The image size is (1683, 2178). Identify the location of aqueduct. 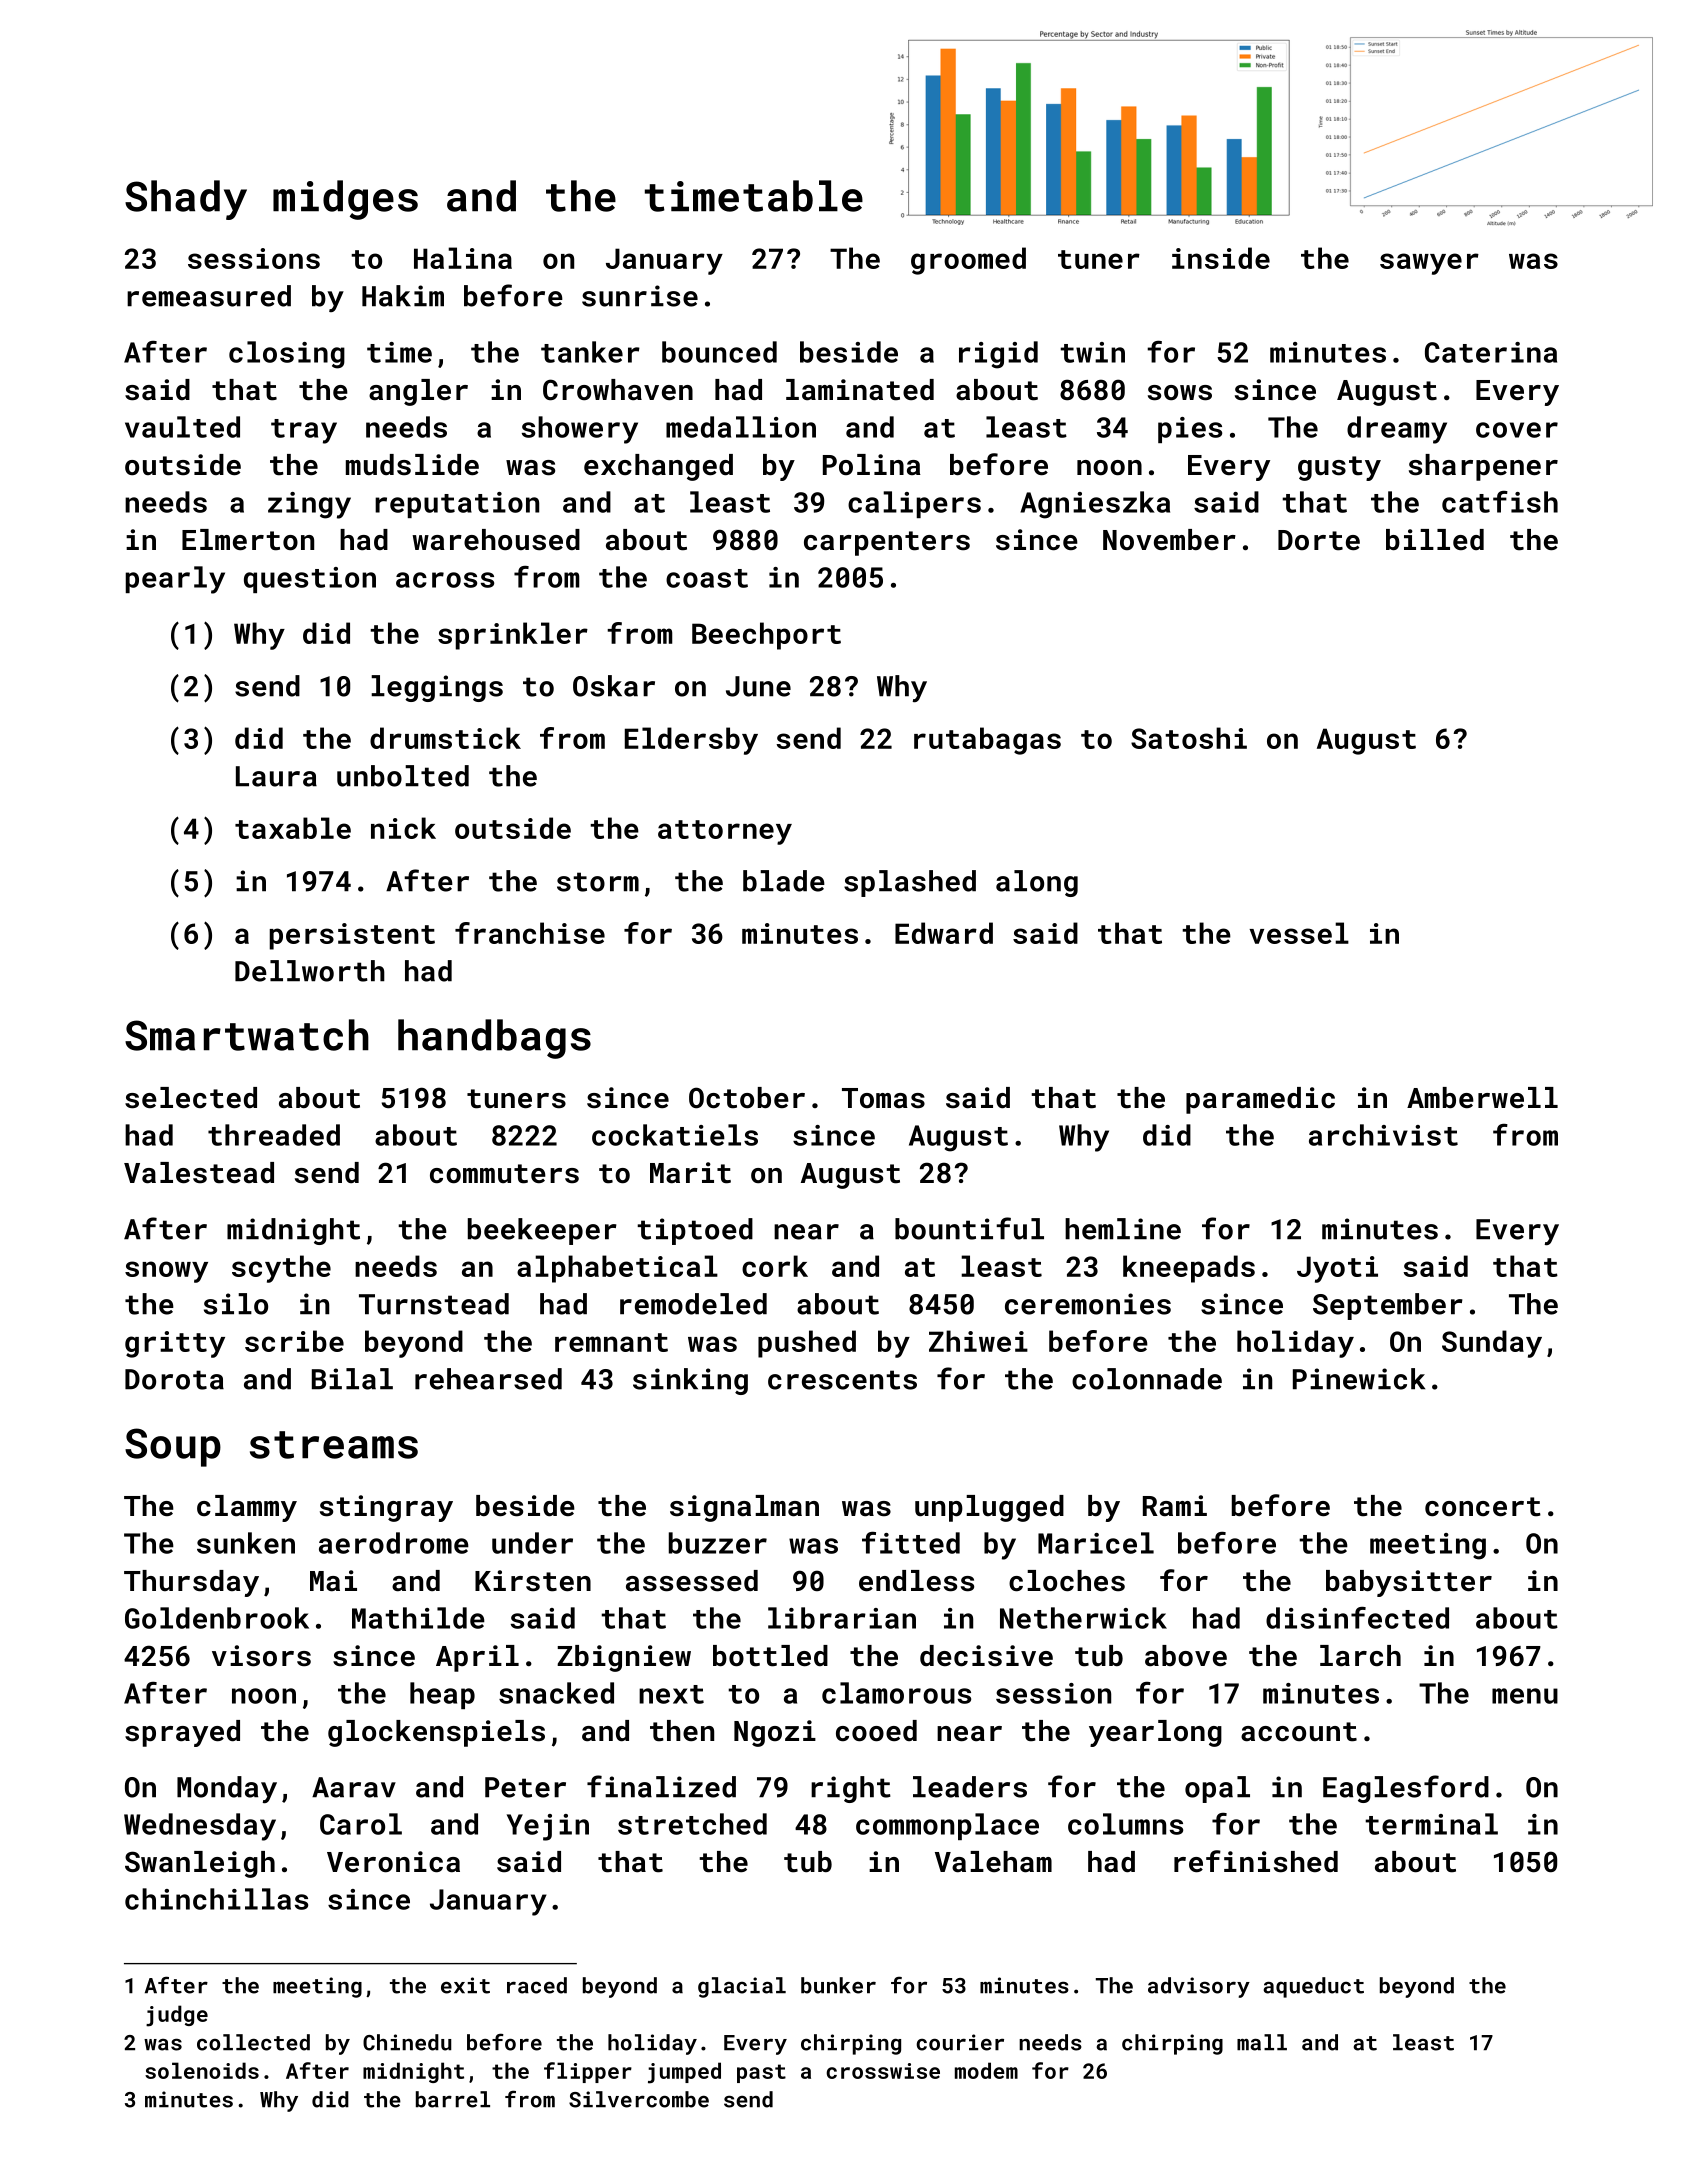
(1314, 1987).
